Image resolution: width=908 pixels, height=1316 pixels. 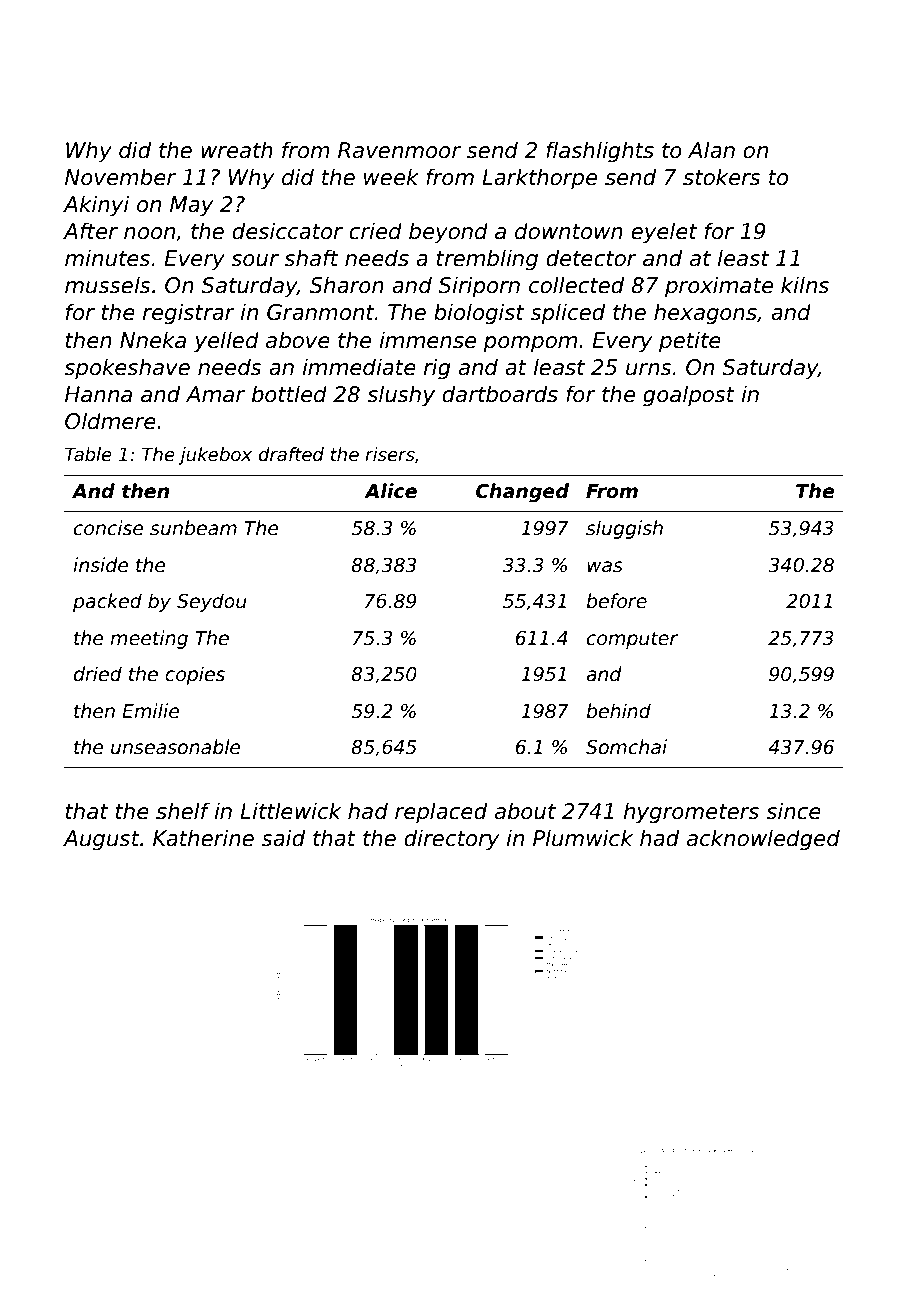 I want to click on Littlewick, so click(x=290, y=811).
